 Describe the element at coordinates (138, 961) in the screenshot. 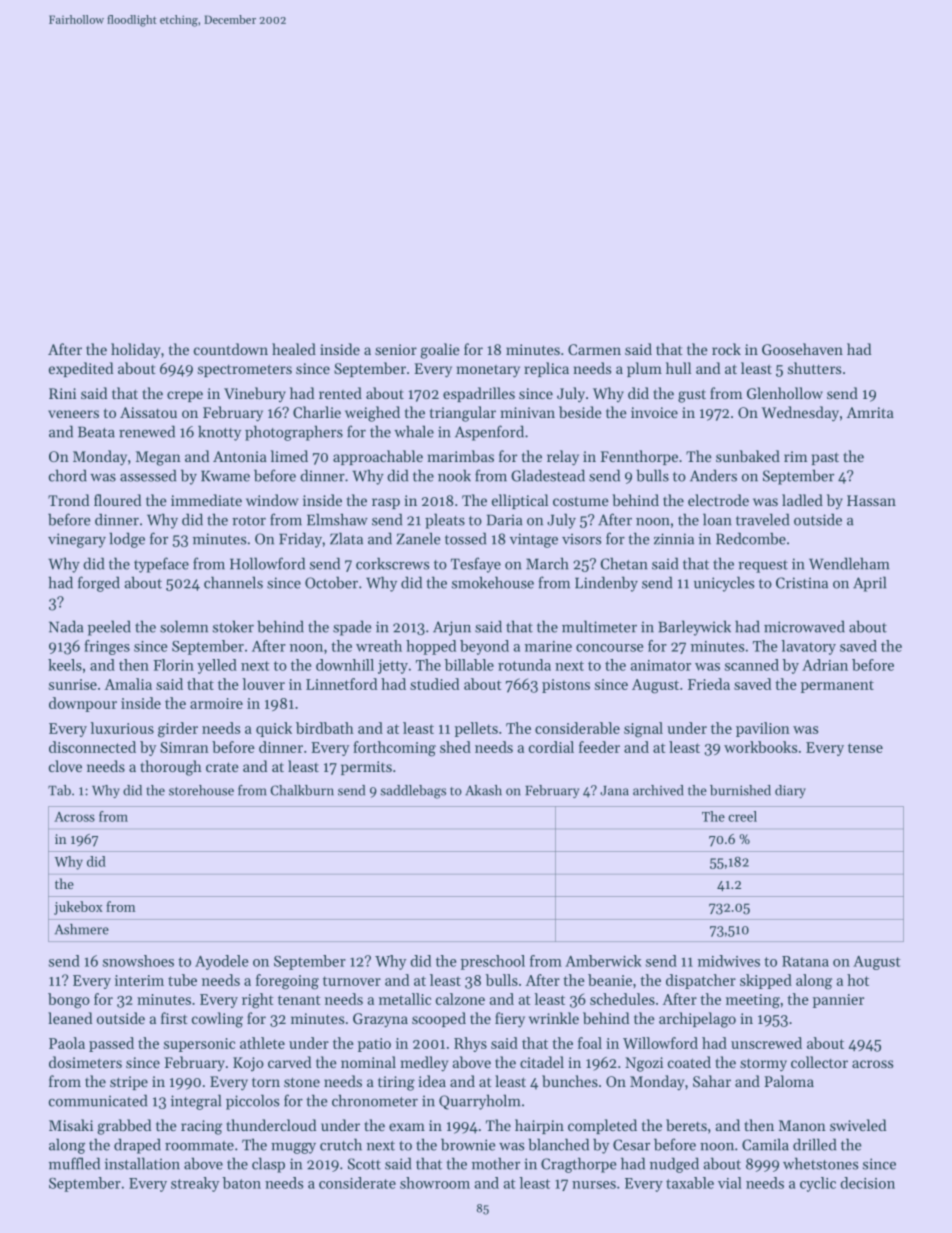

I see `snowshoes` at that location.
